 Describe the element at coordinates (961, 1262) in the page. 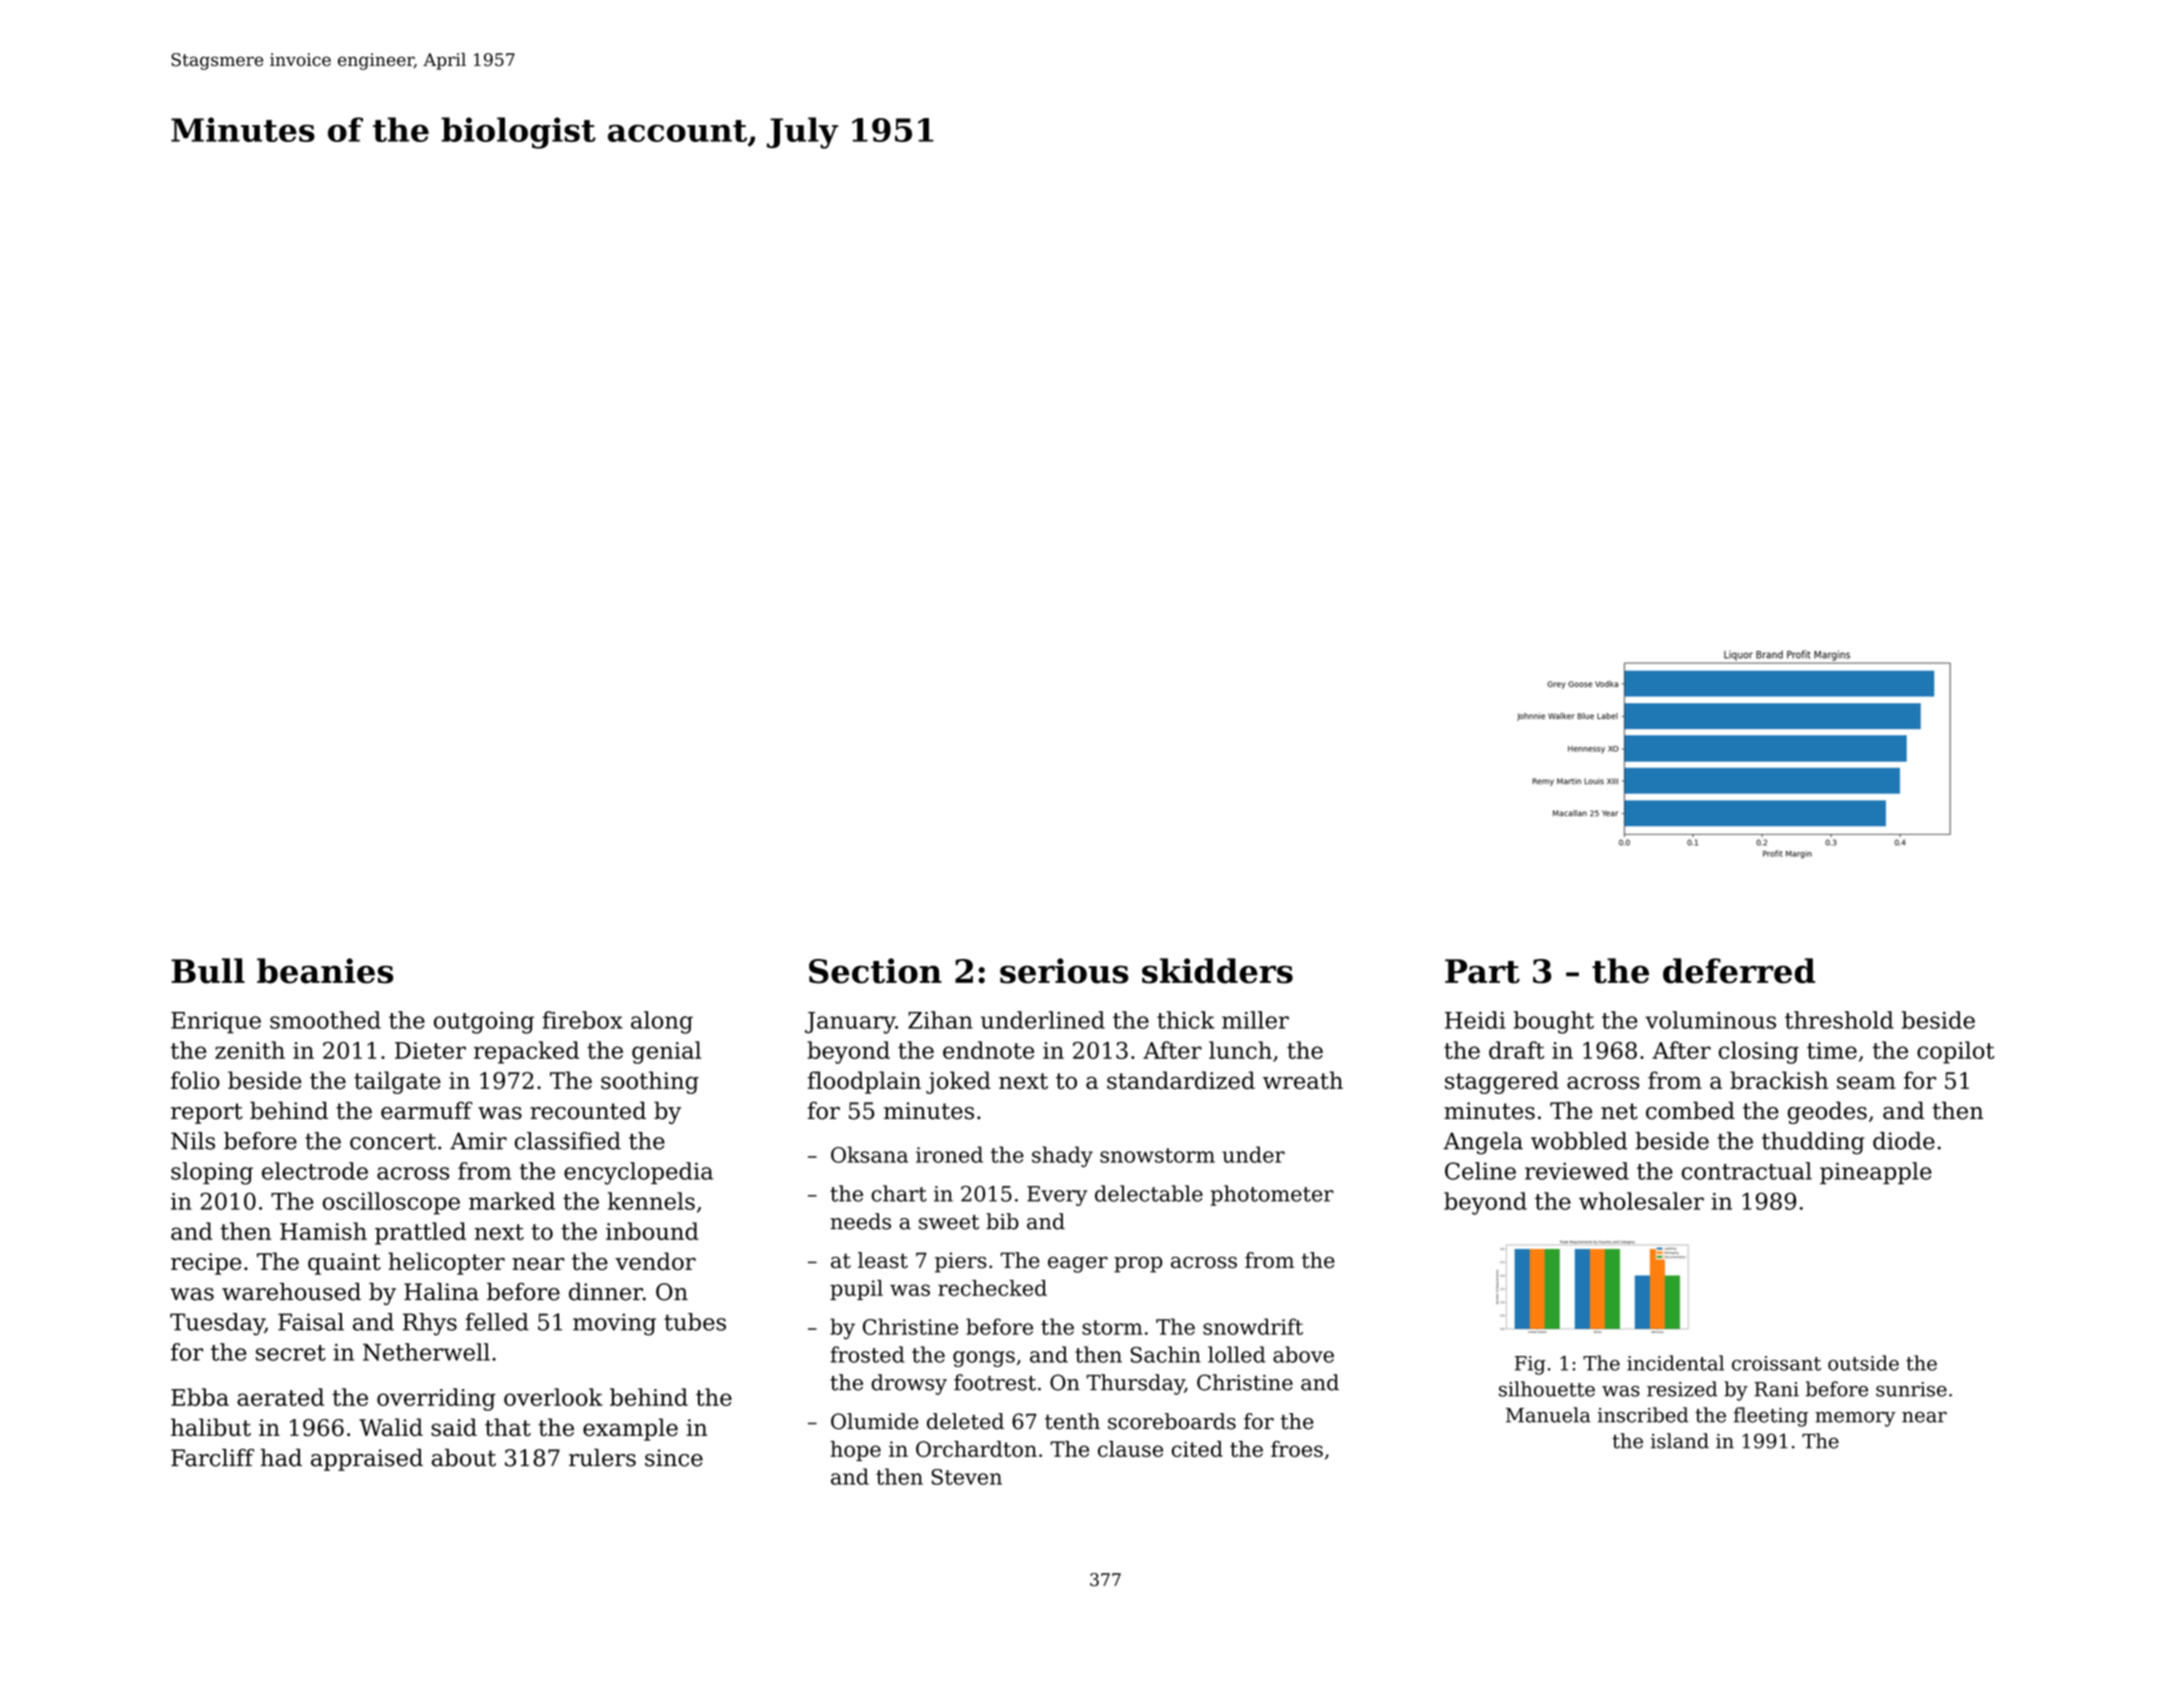

I see `piers` at that location.
